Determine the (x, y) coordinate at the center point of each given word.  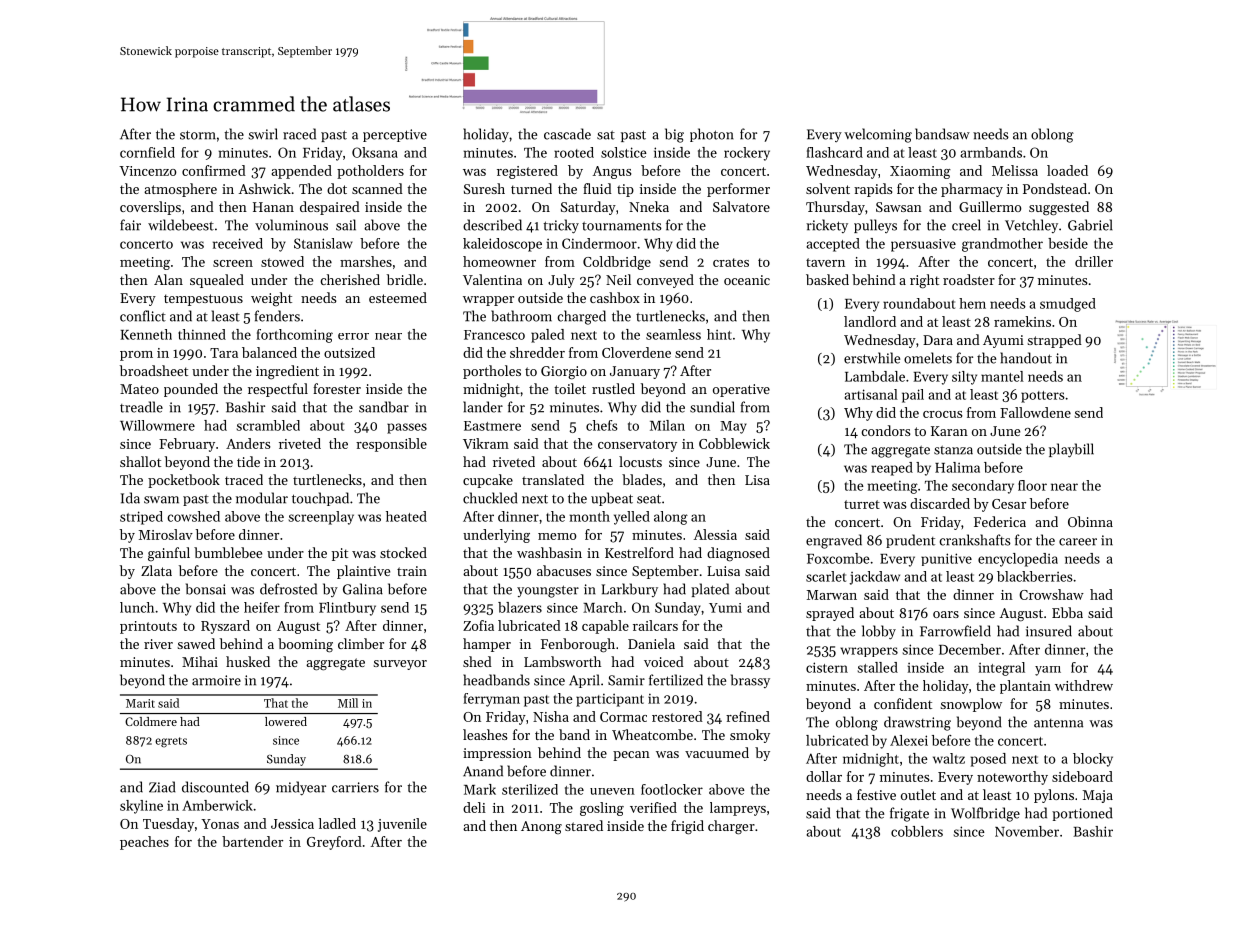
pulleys (875, 226)
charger (731, 827)
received (238, 243)
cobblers (917, 831)
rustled (613, 388)
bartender (252, 841)
